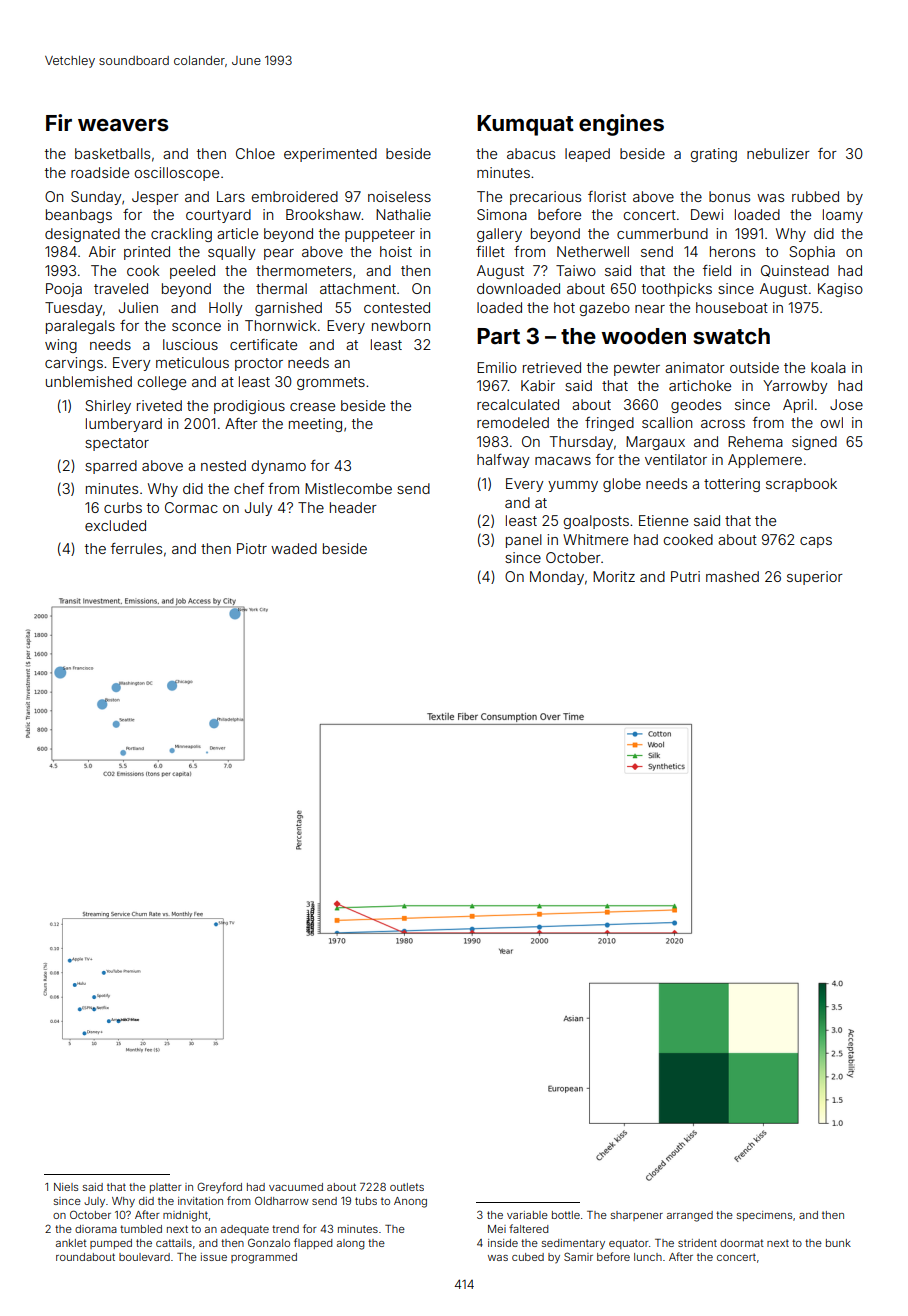 Image resolution: width=908 pixels, height=1316 pixels. What do you see at coordinates (713, 155) in the page?
I see `grating` at bounding box center [713, 155].
